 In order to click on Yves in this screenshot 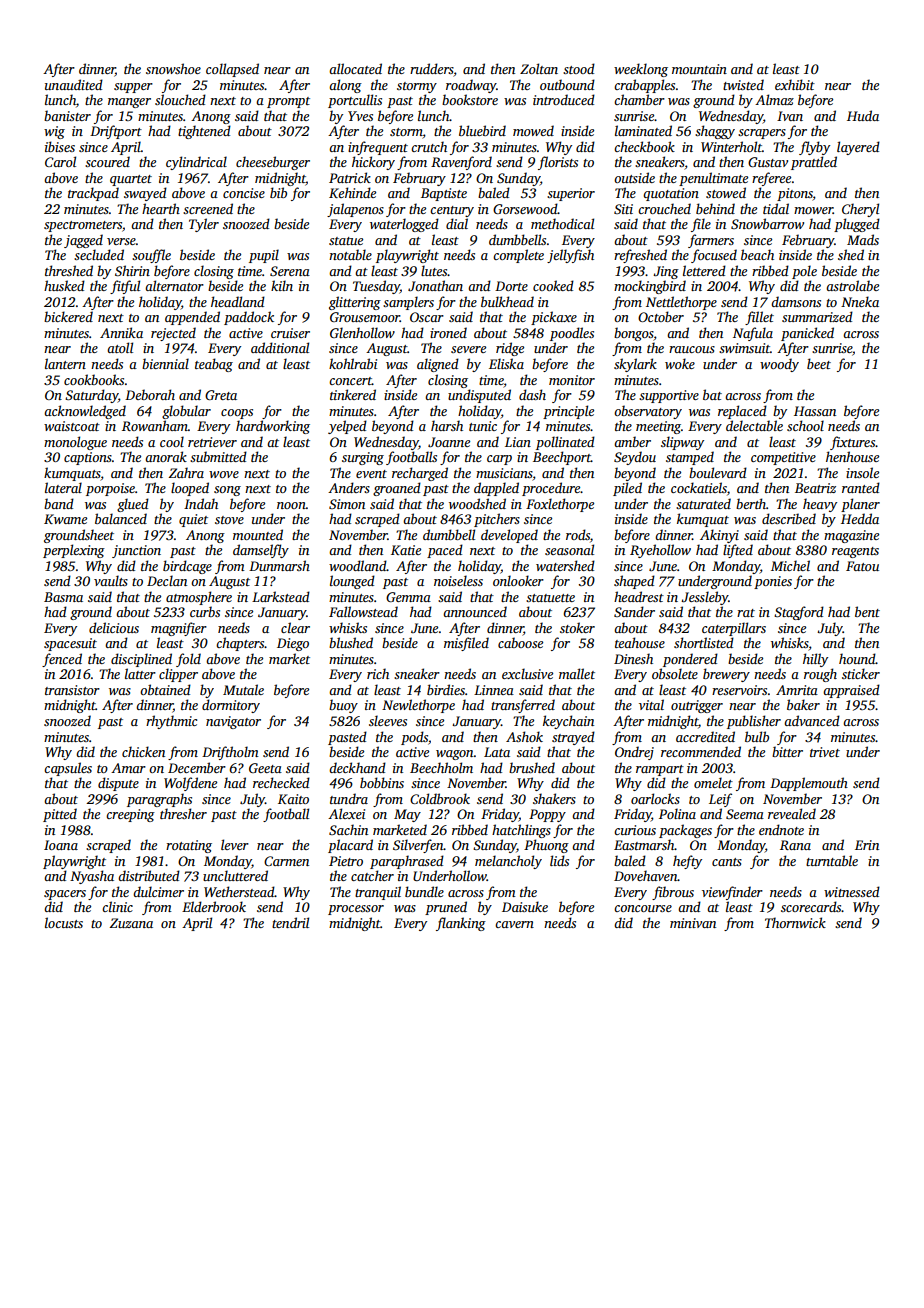, I will do `click(360, 116)`.
